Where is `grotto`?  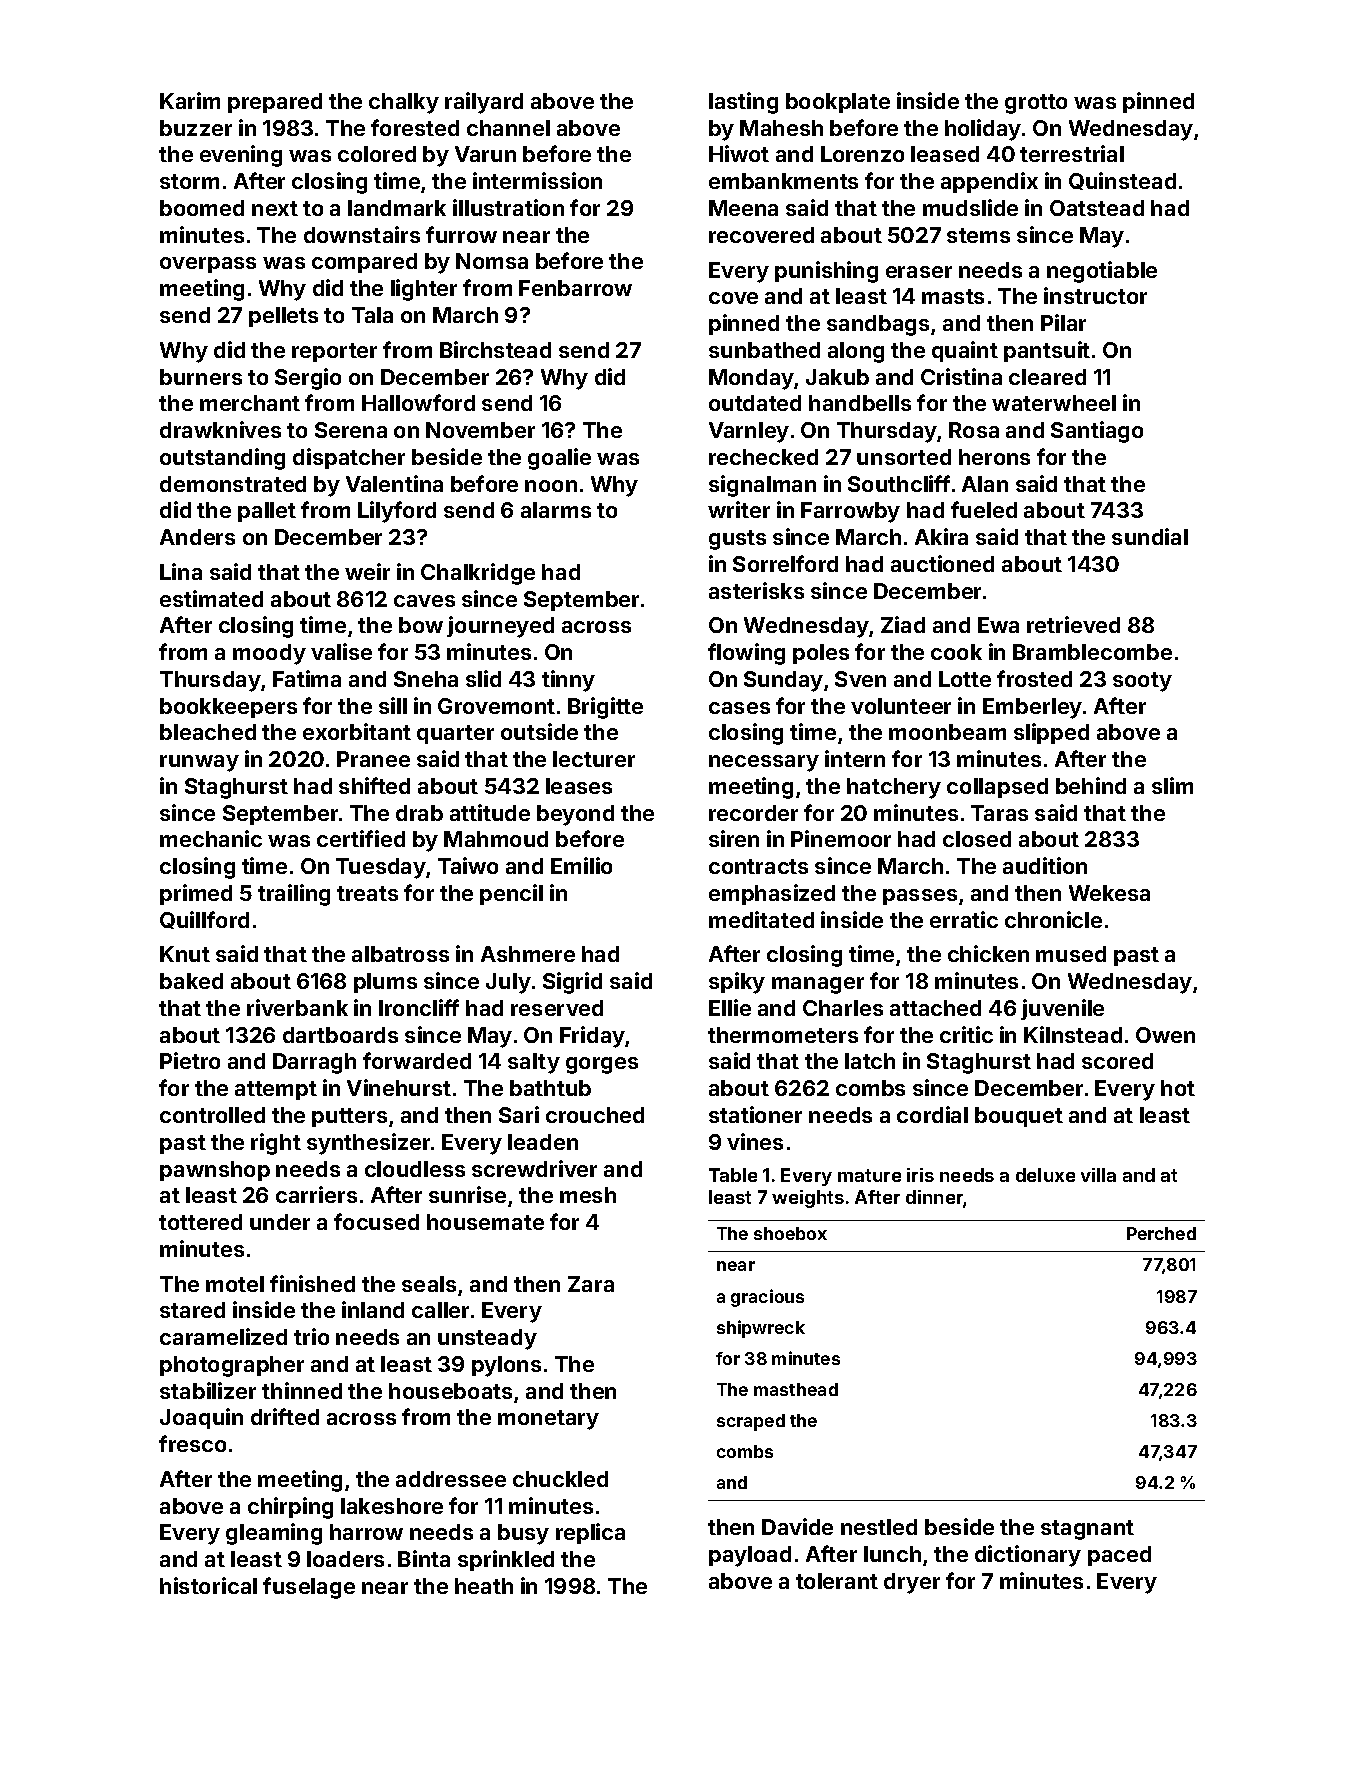
grotto is located at coordinates (1036, 104).
